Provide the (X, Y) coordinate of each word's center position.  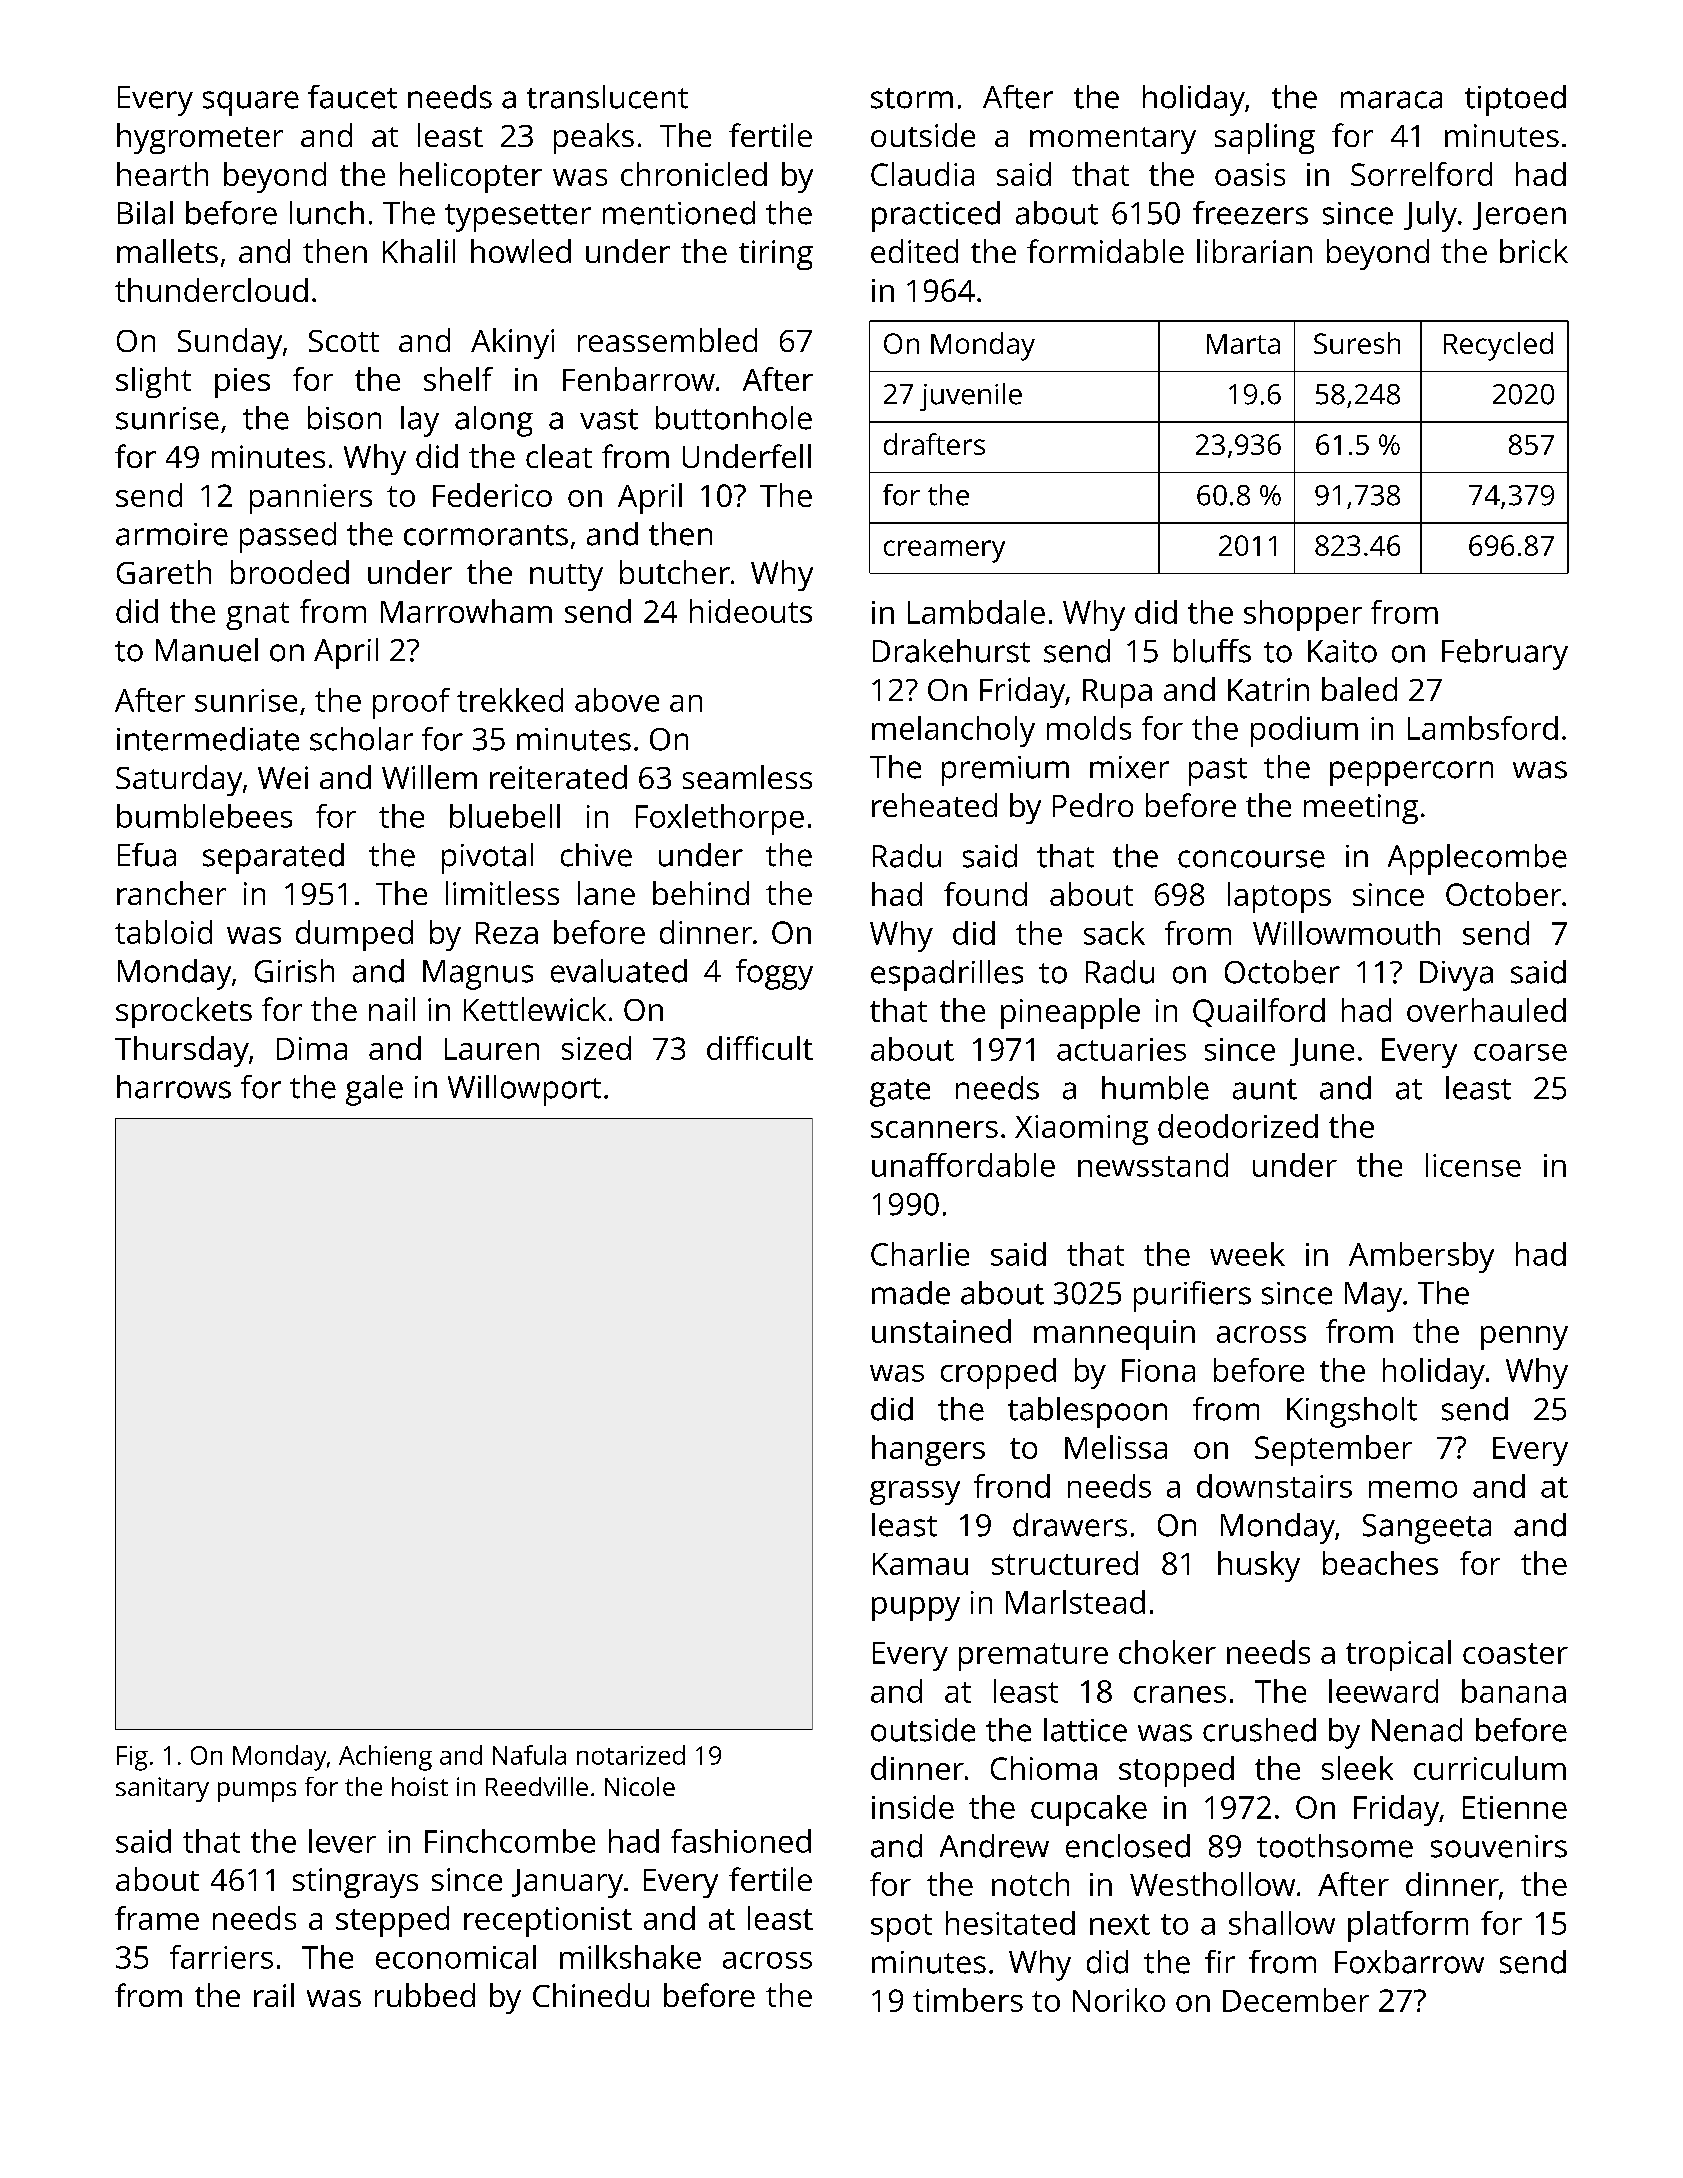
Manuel (207, 650)
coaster (1515, 1653)
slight (153, 382)
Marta (1243, 344)
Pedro (1093, 805)
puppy (916, 1609)
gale (374, 1090)
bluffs (1212, 651)
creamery (944, 551)
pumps (257, 1792)
